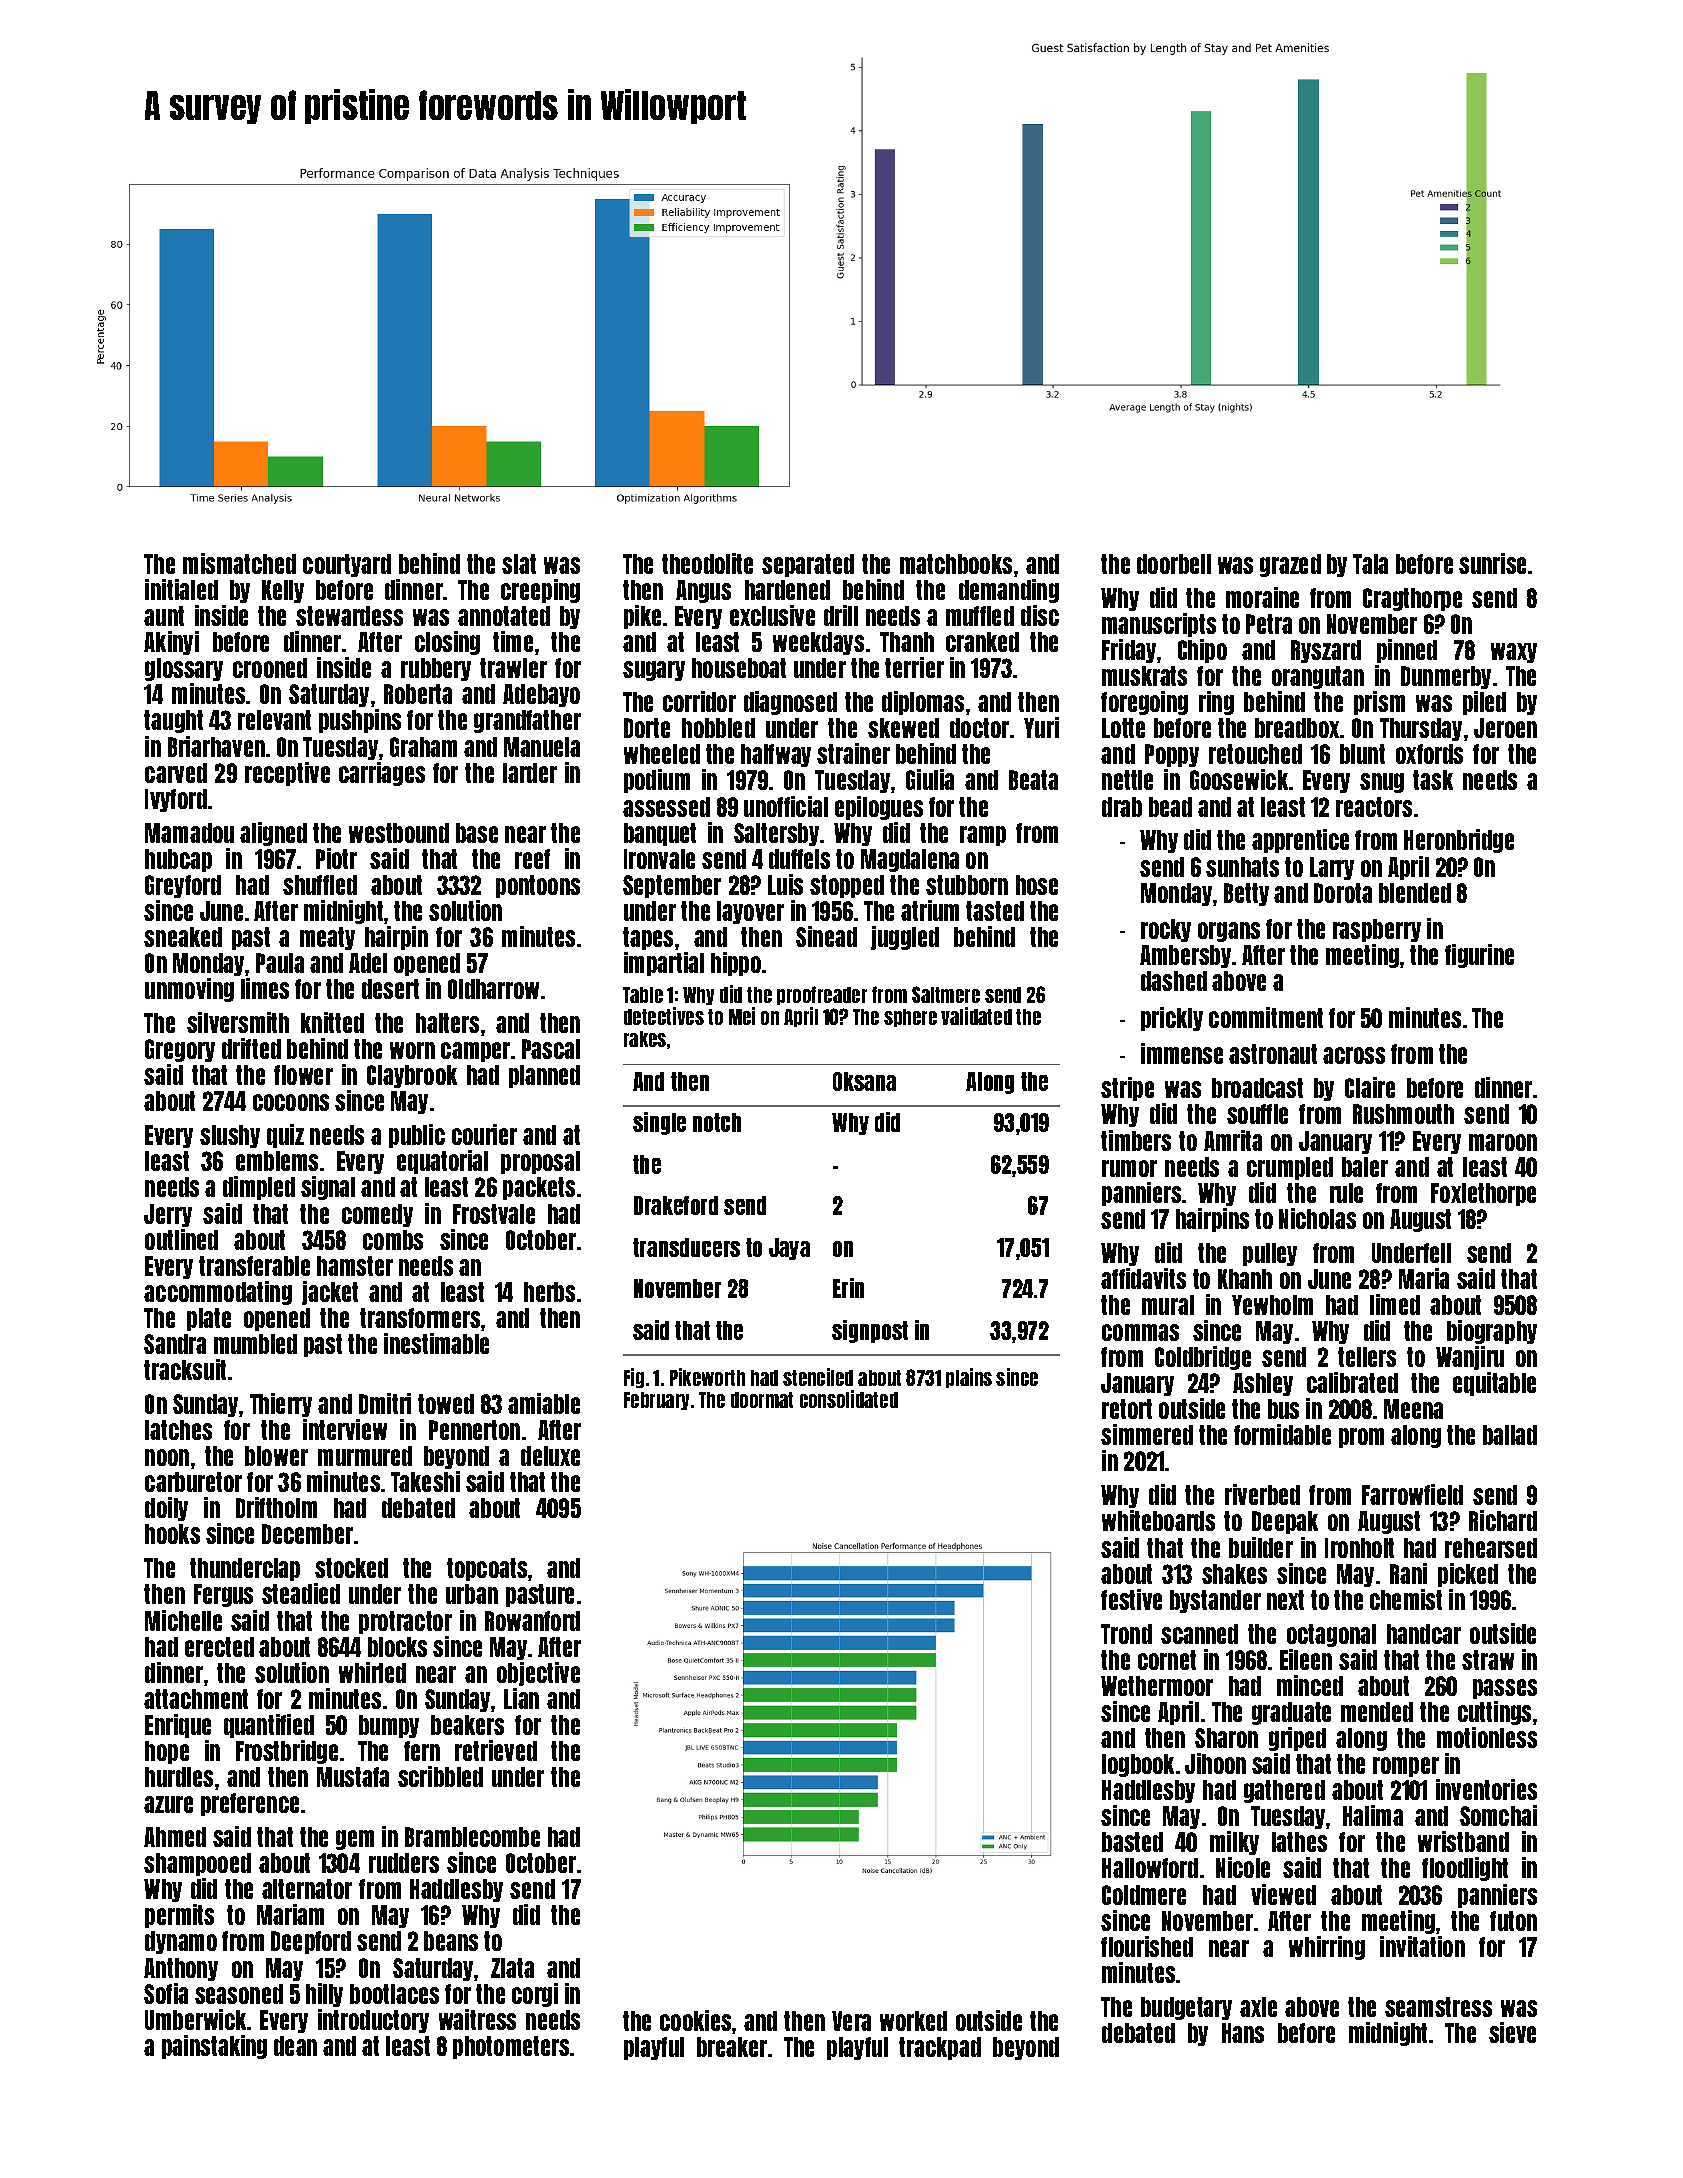  Describe the element at coordinates (239, 1994) in the page. I see `seasoned` at that location.
